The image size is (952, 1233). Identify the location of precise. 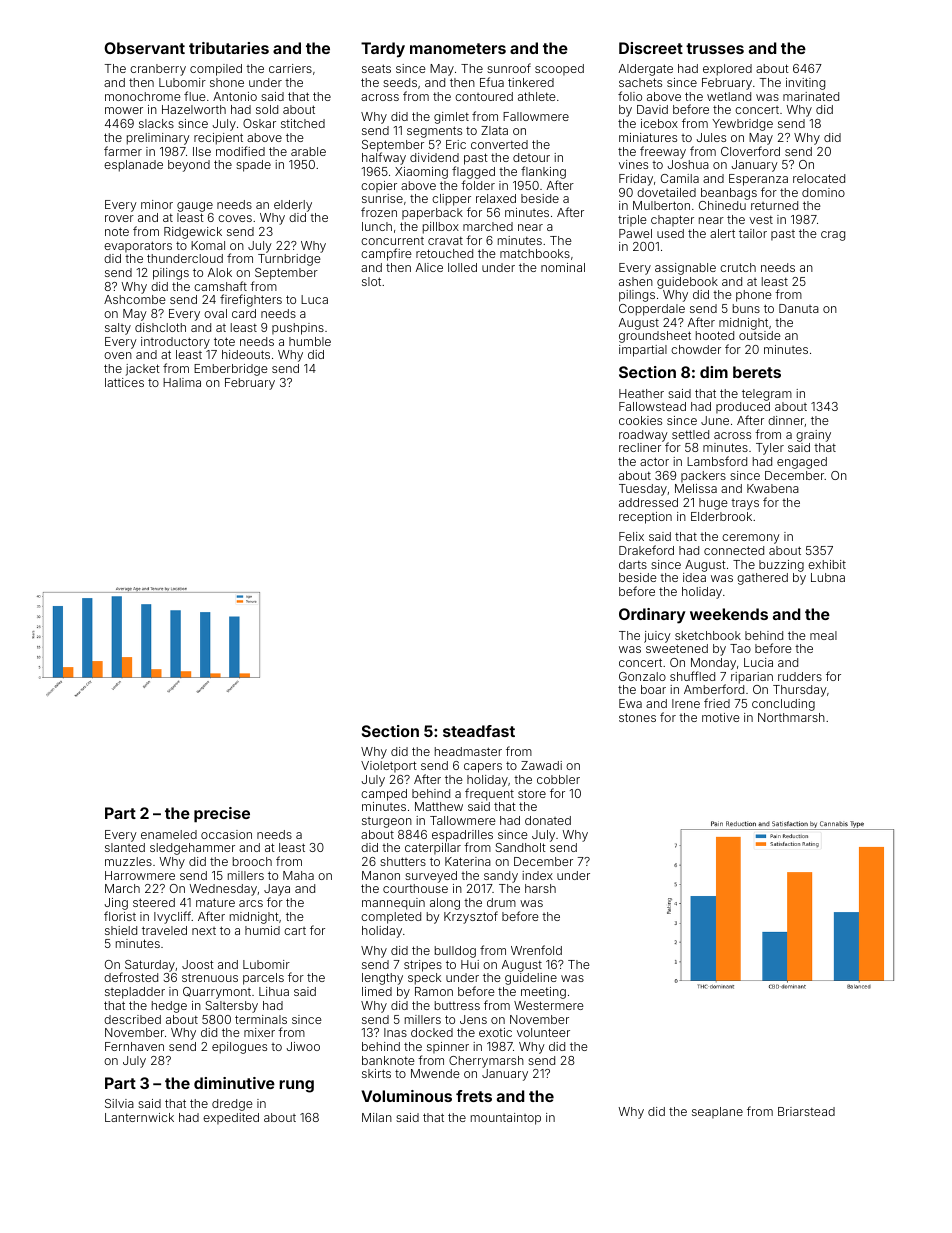
(222, 814).
